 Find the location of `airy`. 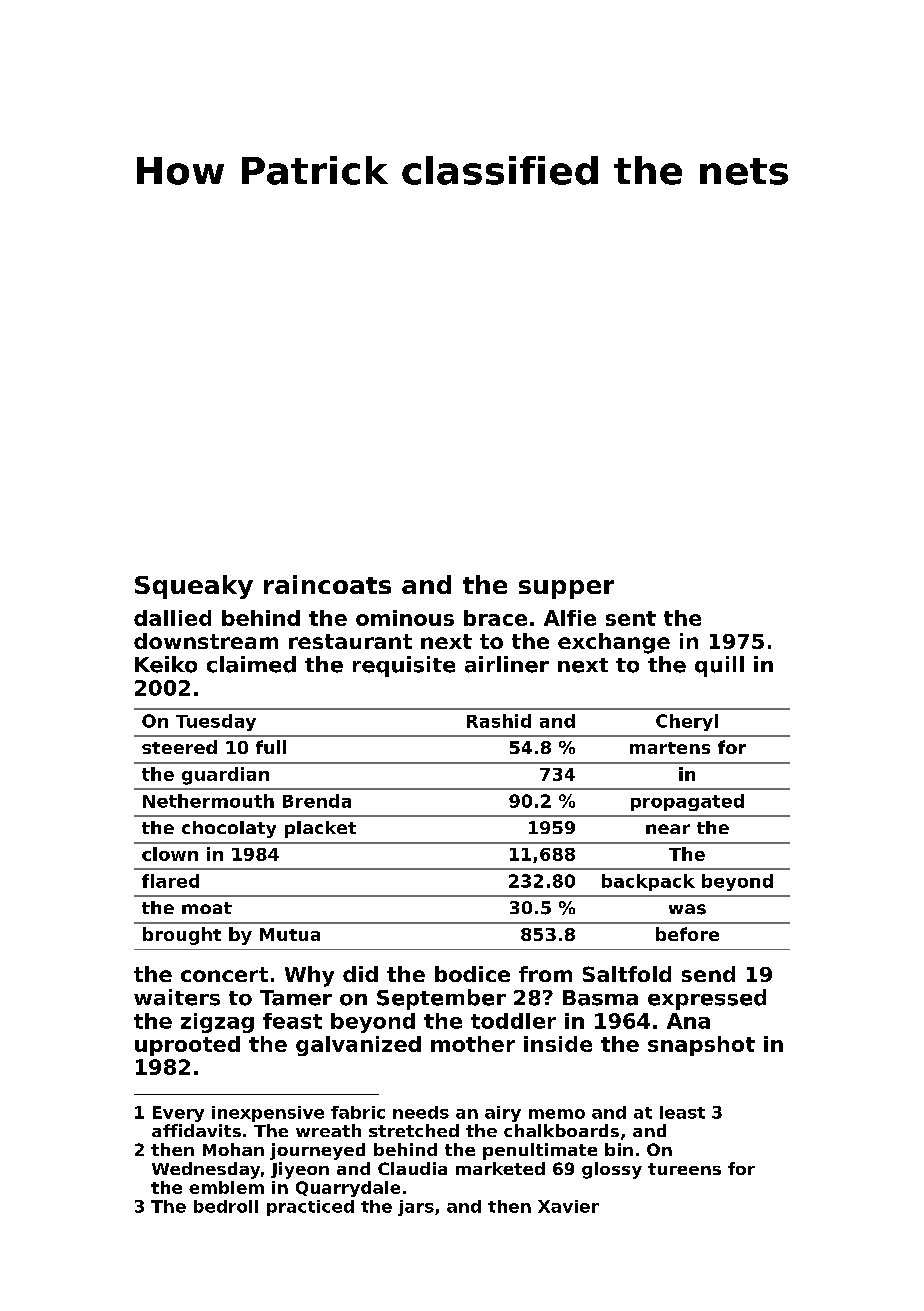

airy is located at coordinates (503, 1114).
